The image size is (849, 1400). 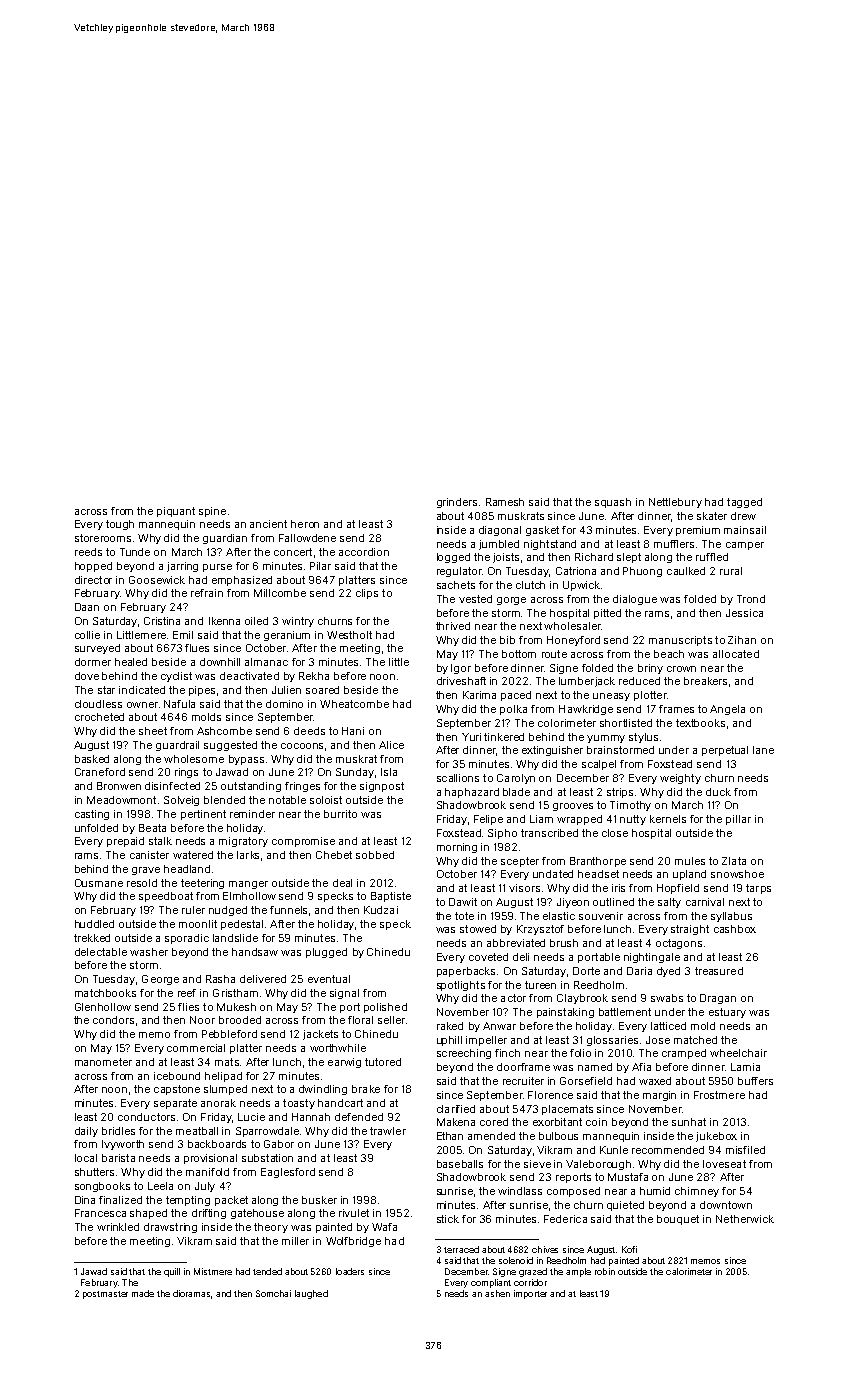 I want to click on matchbooks, so click(x=105, y=993).
